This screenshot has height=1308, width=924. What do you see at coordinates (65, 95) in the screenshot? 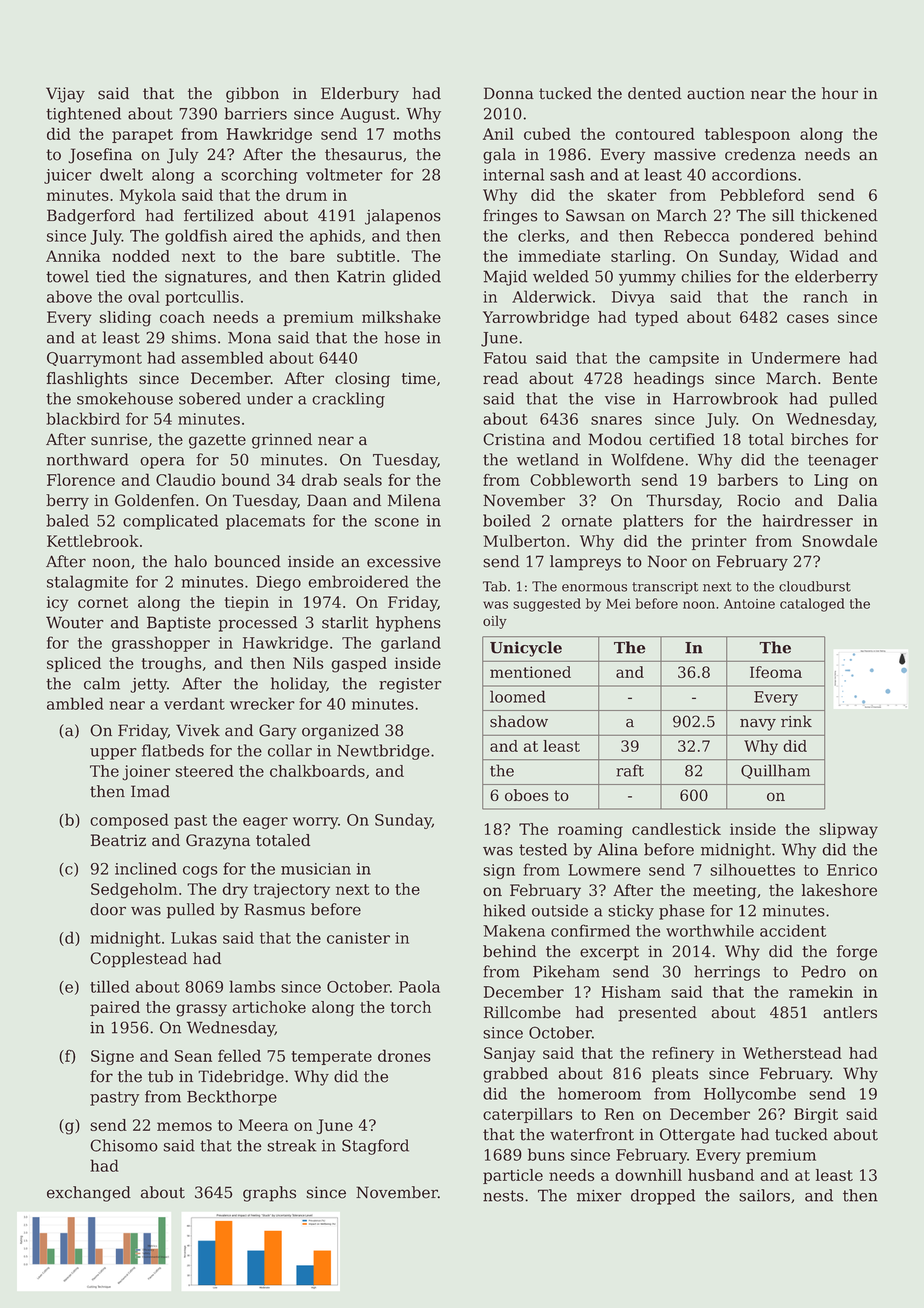
I see `Vijay` at bounding box center [65, 95].
